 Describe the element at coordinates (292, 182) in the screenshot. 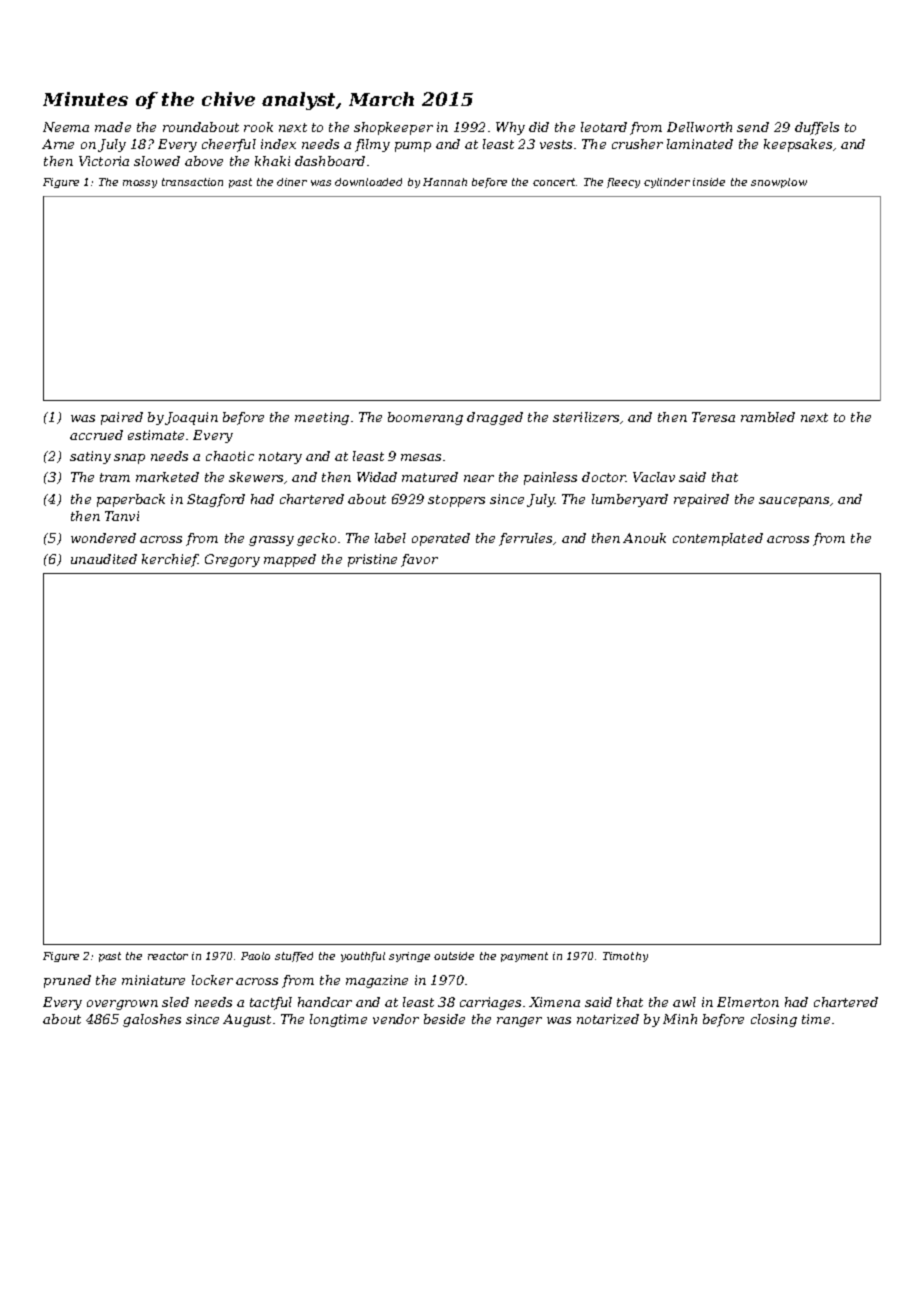

I see `diner` at that location.
